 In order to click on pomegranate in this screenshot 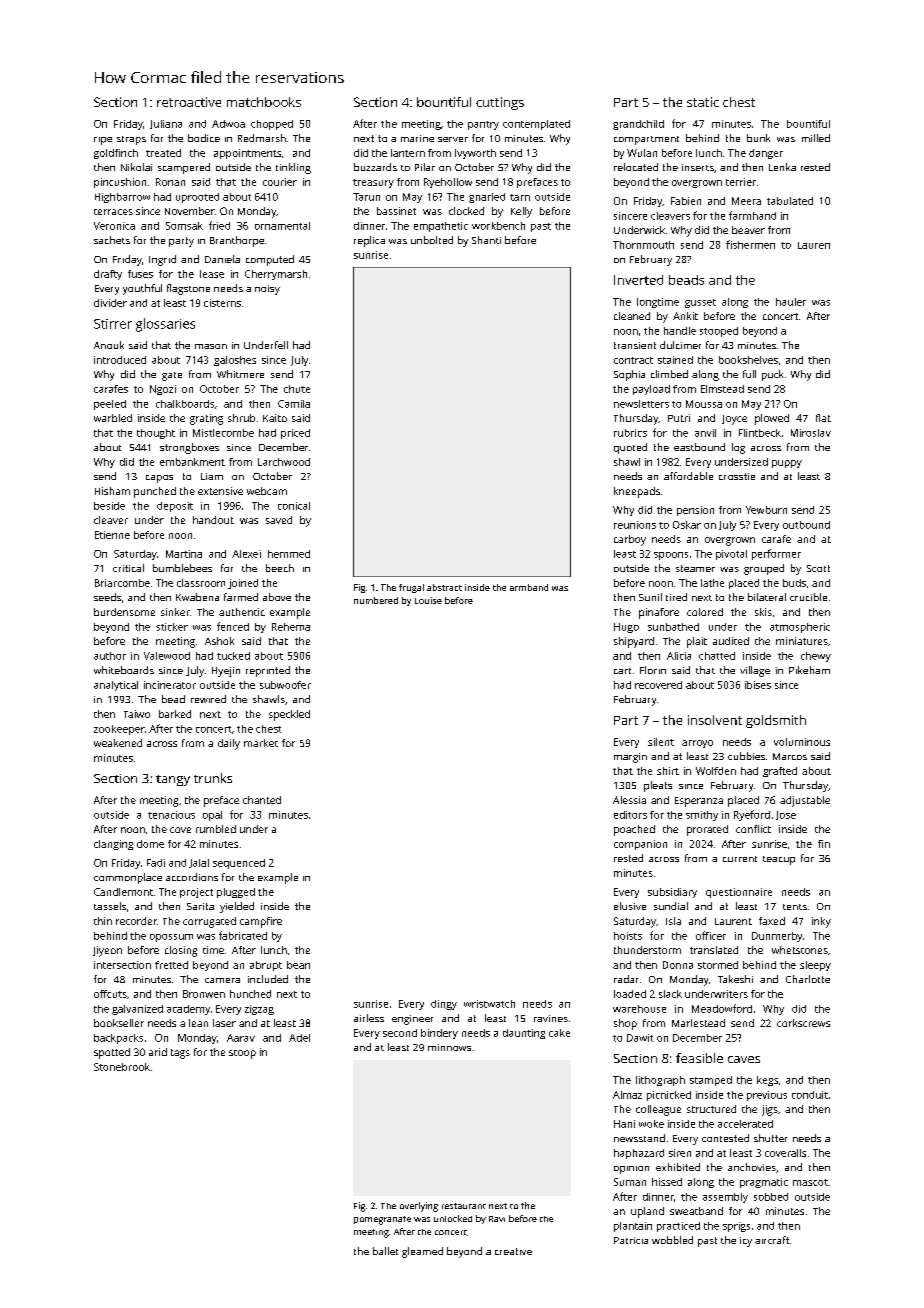, I will do `click(382, 1220)`.
